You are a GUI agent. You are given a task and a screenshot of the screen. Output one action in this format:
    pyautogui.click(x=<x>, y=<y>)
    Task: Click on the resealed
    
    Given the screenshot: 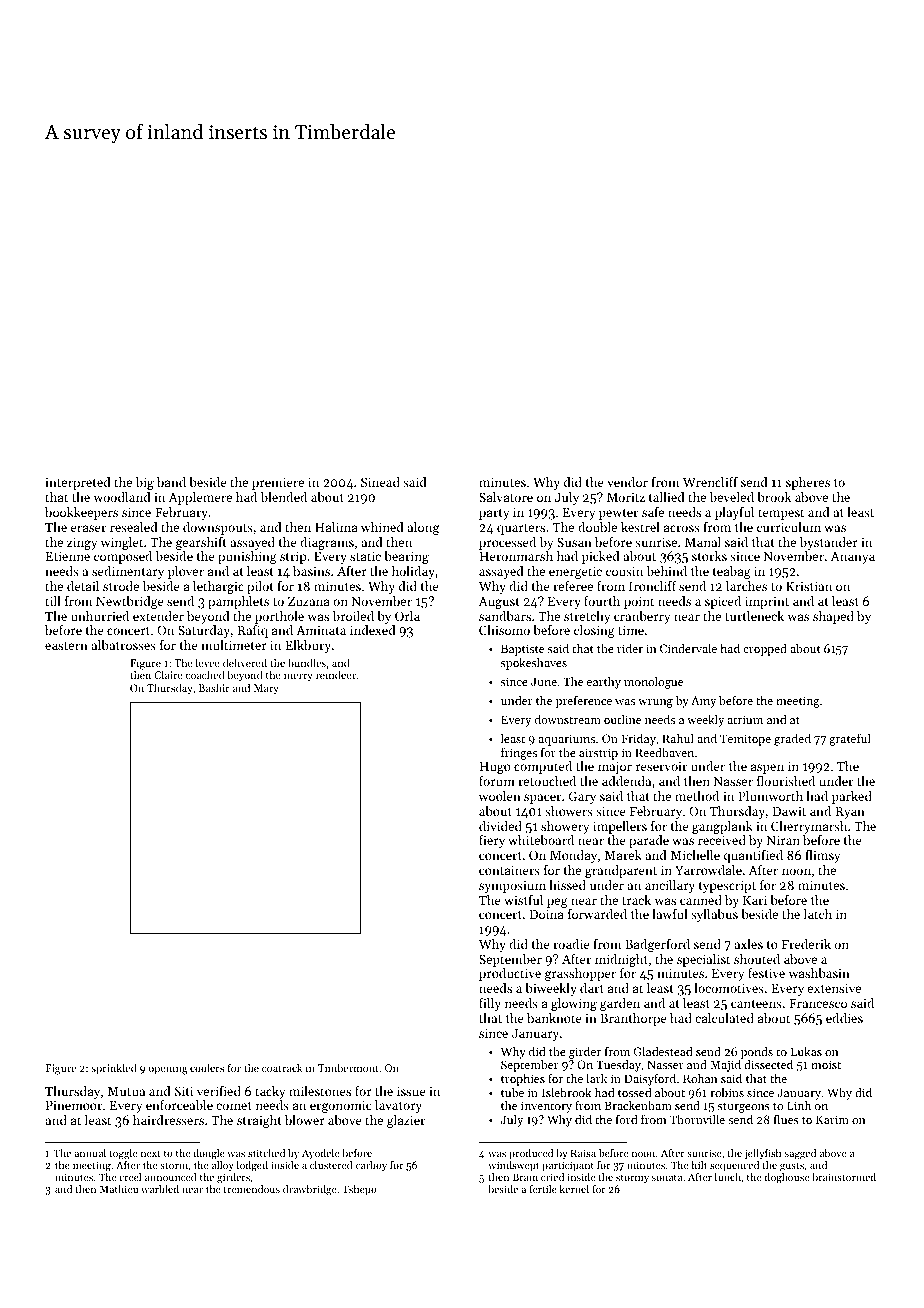 What is the action you would take?
    pyautogui.click(x=134, y=527)
